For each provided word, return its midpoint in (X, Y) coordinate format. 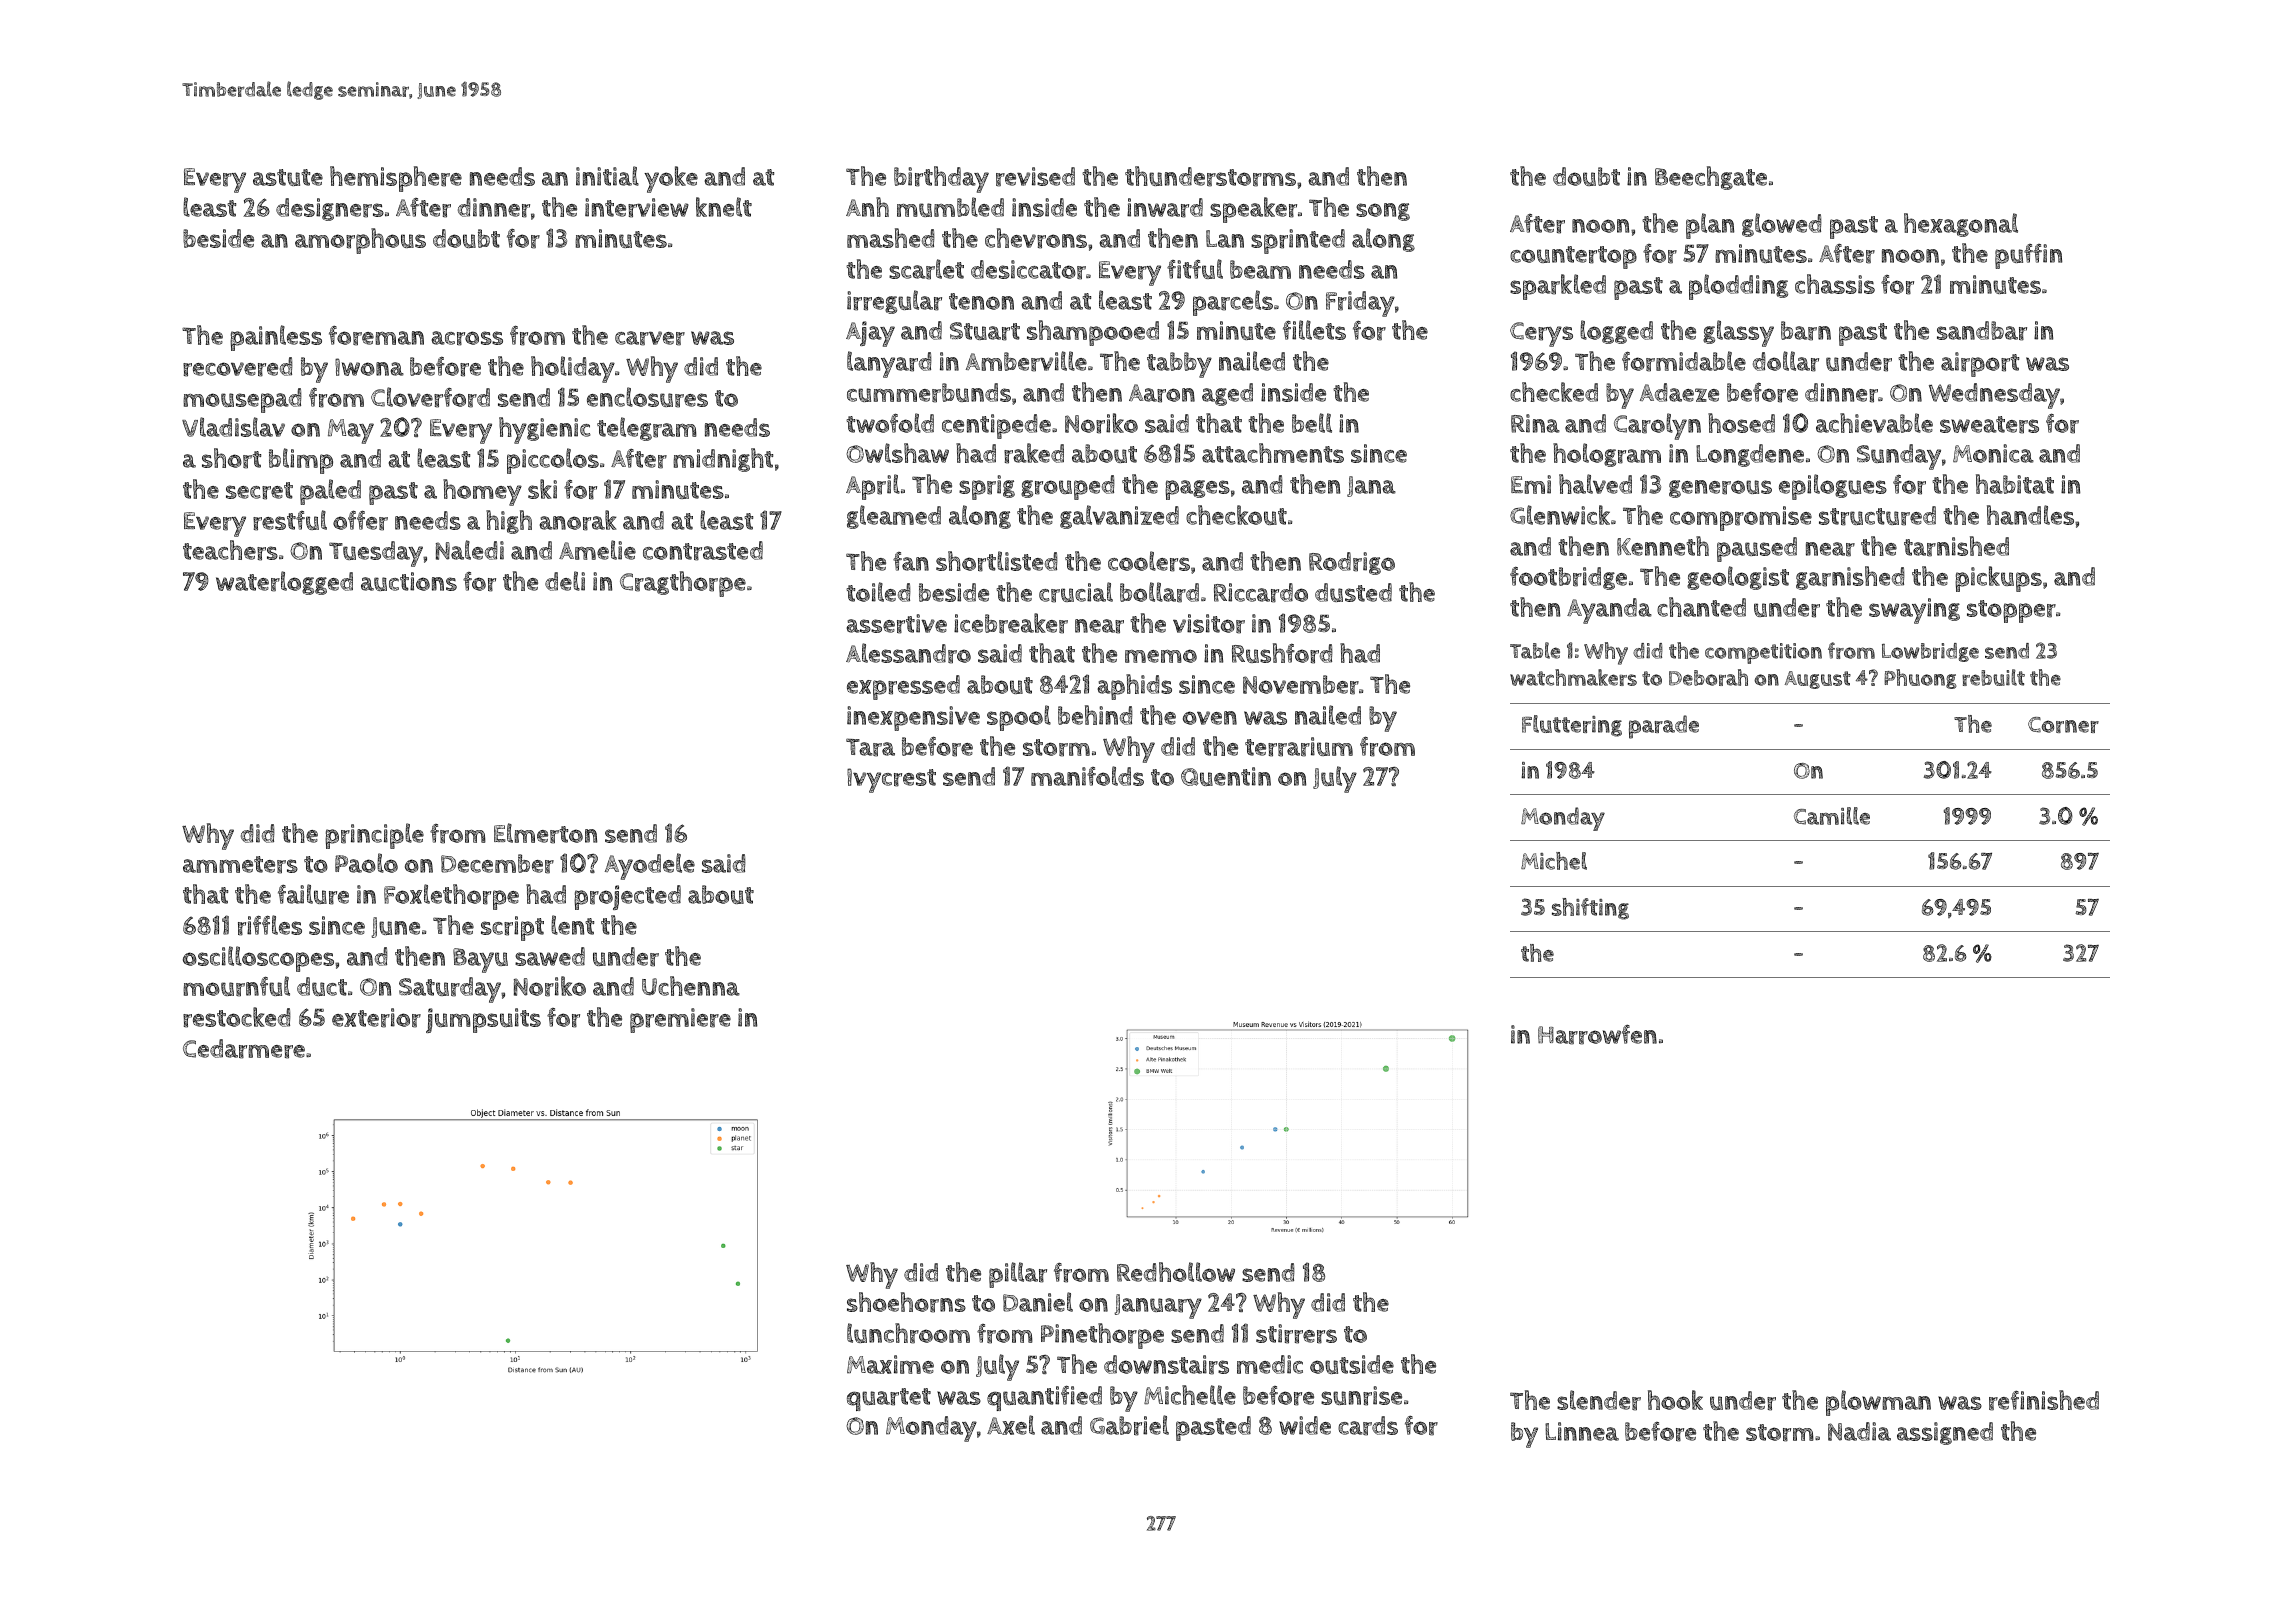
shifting (1590, 909)
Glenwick (1560, 515)
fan (911, 561)
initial (607, 176)
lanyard (889, 364)
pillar (1018, 1275)
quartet (889, 1399)
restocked (237, 1017)
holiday (573, 369)
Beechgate (1711, 178)
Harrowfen (1597, 1035)
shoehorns (906, 1302)
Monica (1993, 453)
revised (1035, 177)
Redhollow (1176, 1272)
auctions (409, 581)
